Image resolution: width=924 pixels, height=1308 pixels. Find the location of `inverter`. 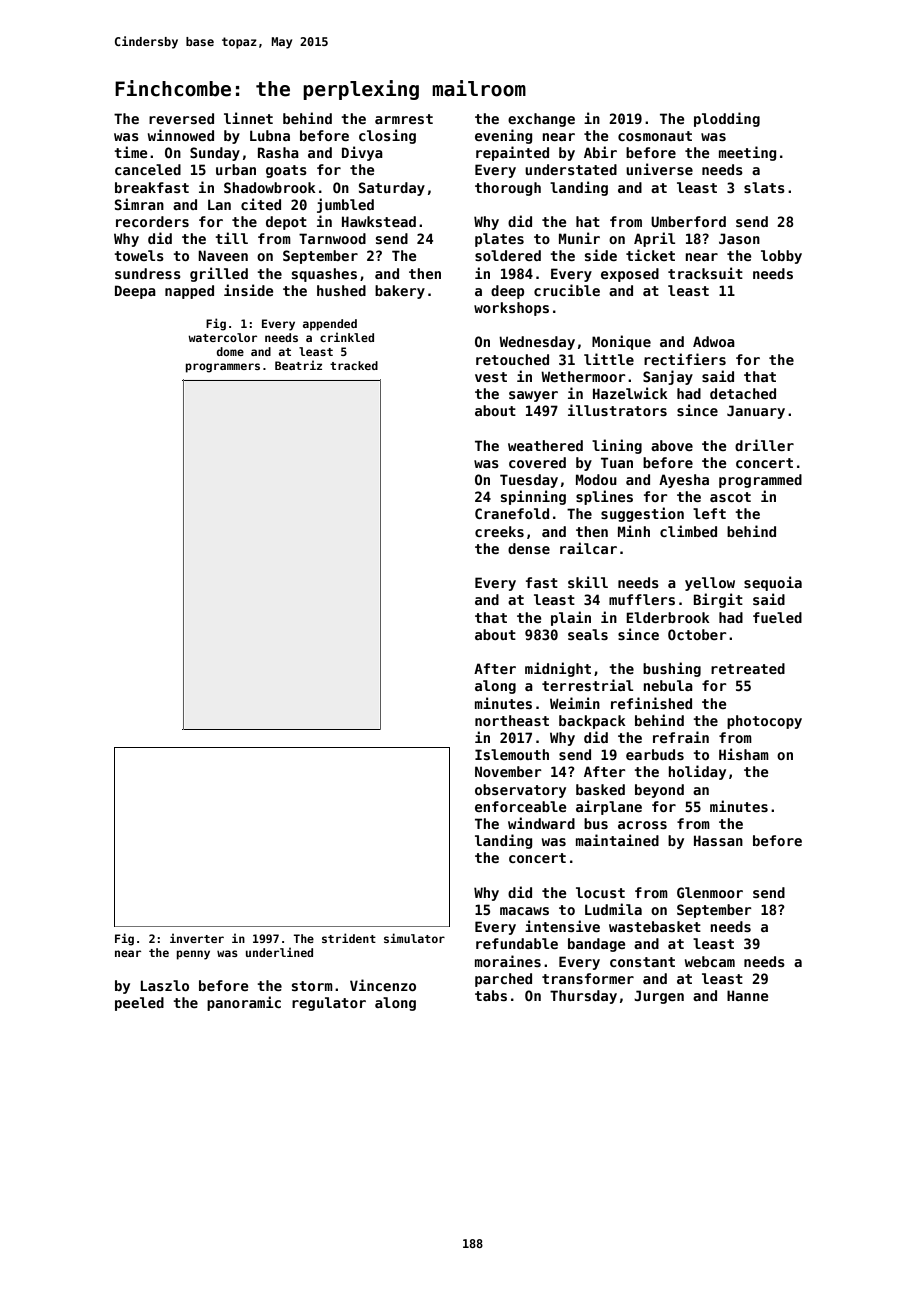

inverter is located at coordinates (197, 938).
